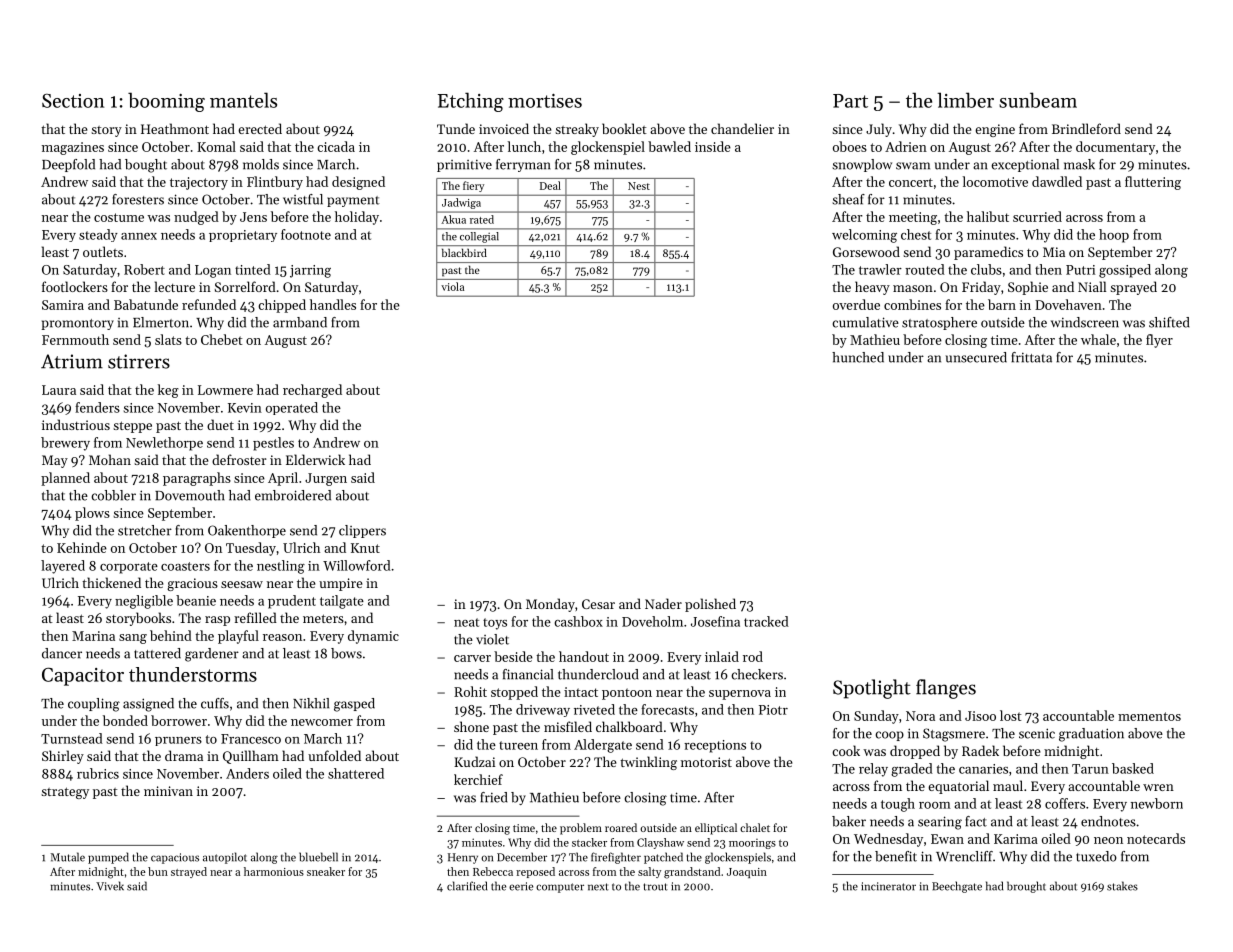 This screenshot has width=1233, height=952. Describe the element at coordinates (139, 236) in the screenshot. I see `annex` at that location.
